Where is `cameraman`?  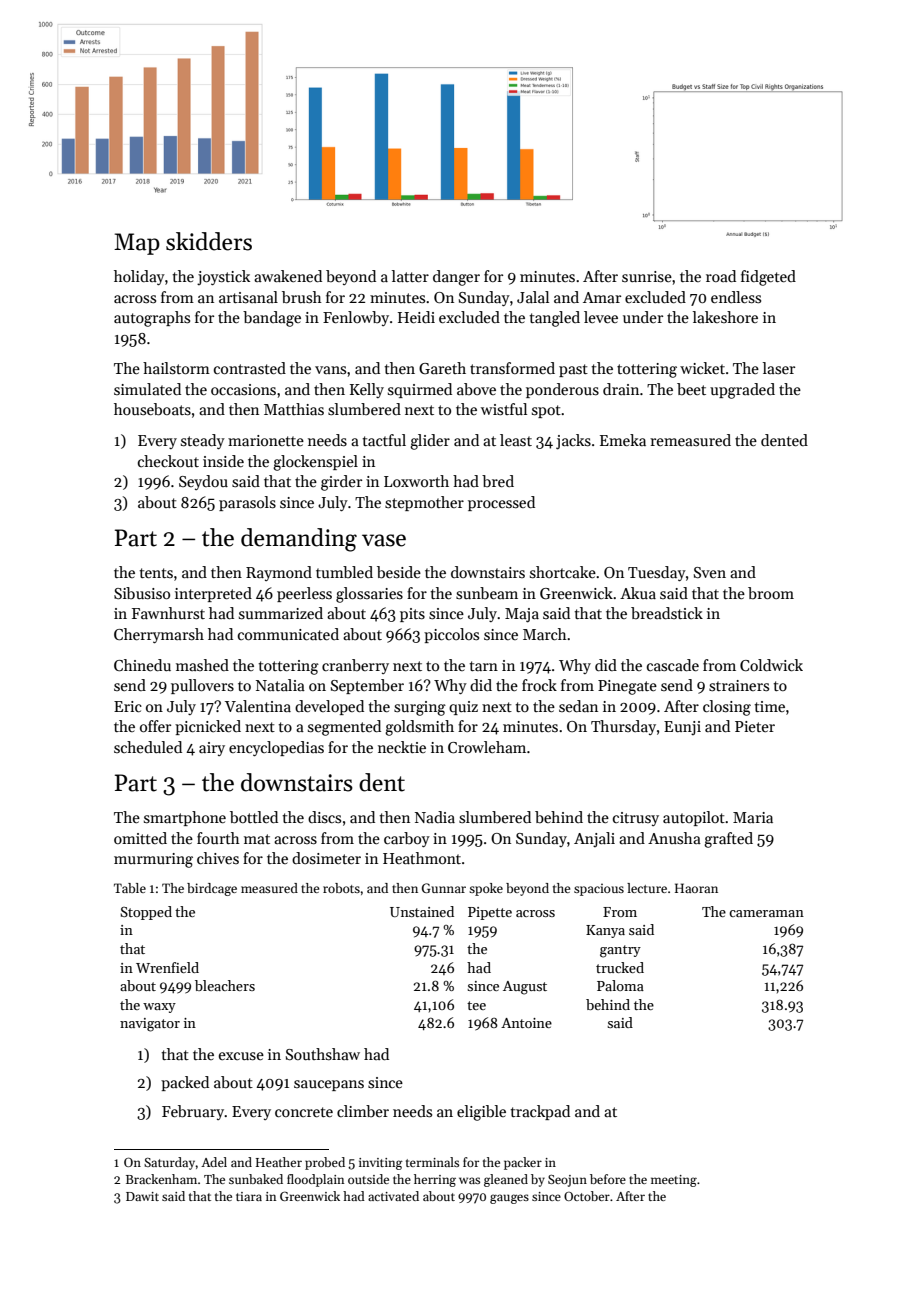
cameraman is located at coordinates (766, 913).
